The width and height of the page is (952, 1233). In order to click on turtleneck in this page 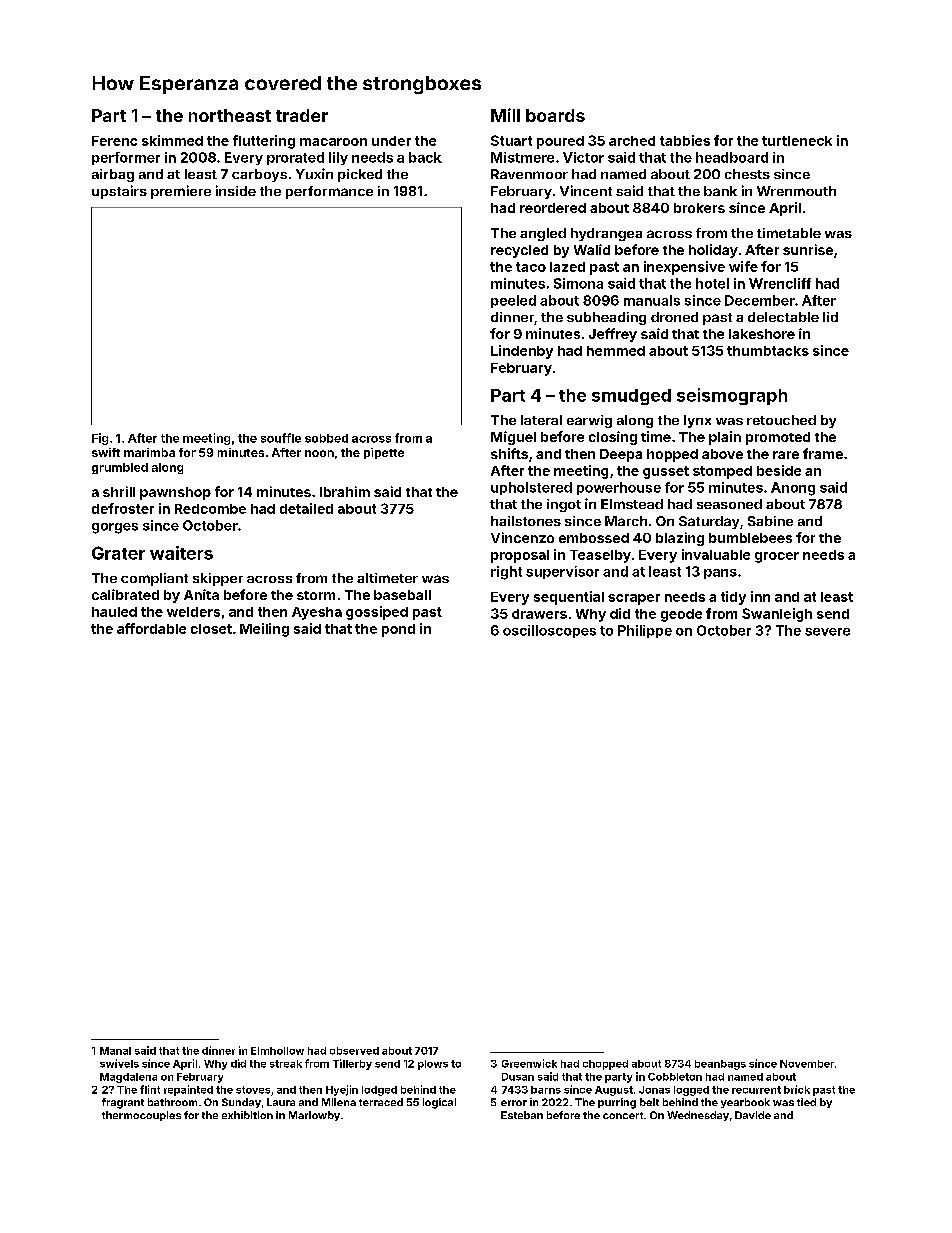, I will do `click(797, 141)`.
